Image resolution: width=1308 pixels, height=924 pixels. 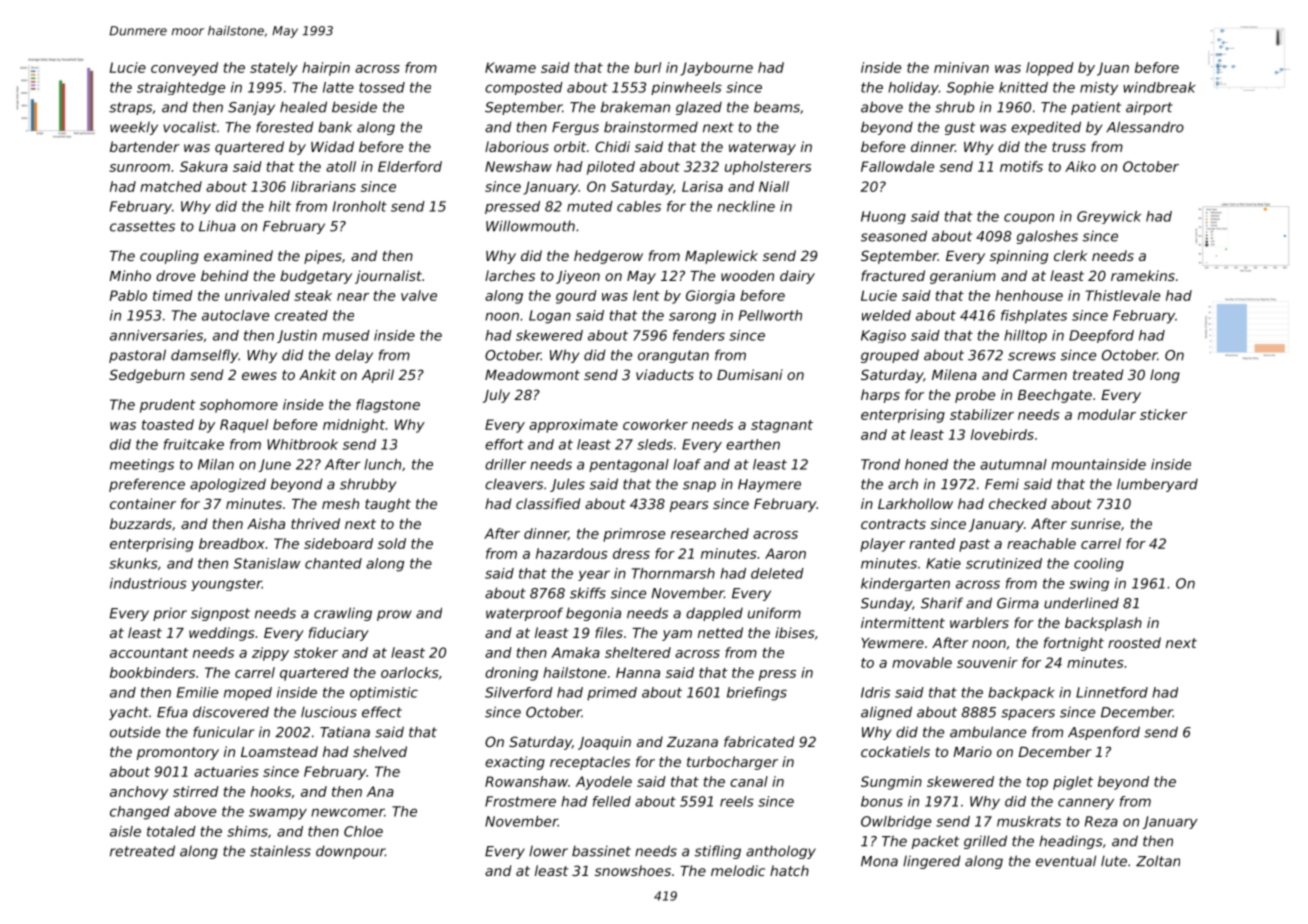 What do you see at coordinates (139, 793) in the screenshot?
I see `anchovy` at bounding box center [139, 793].
